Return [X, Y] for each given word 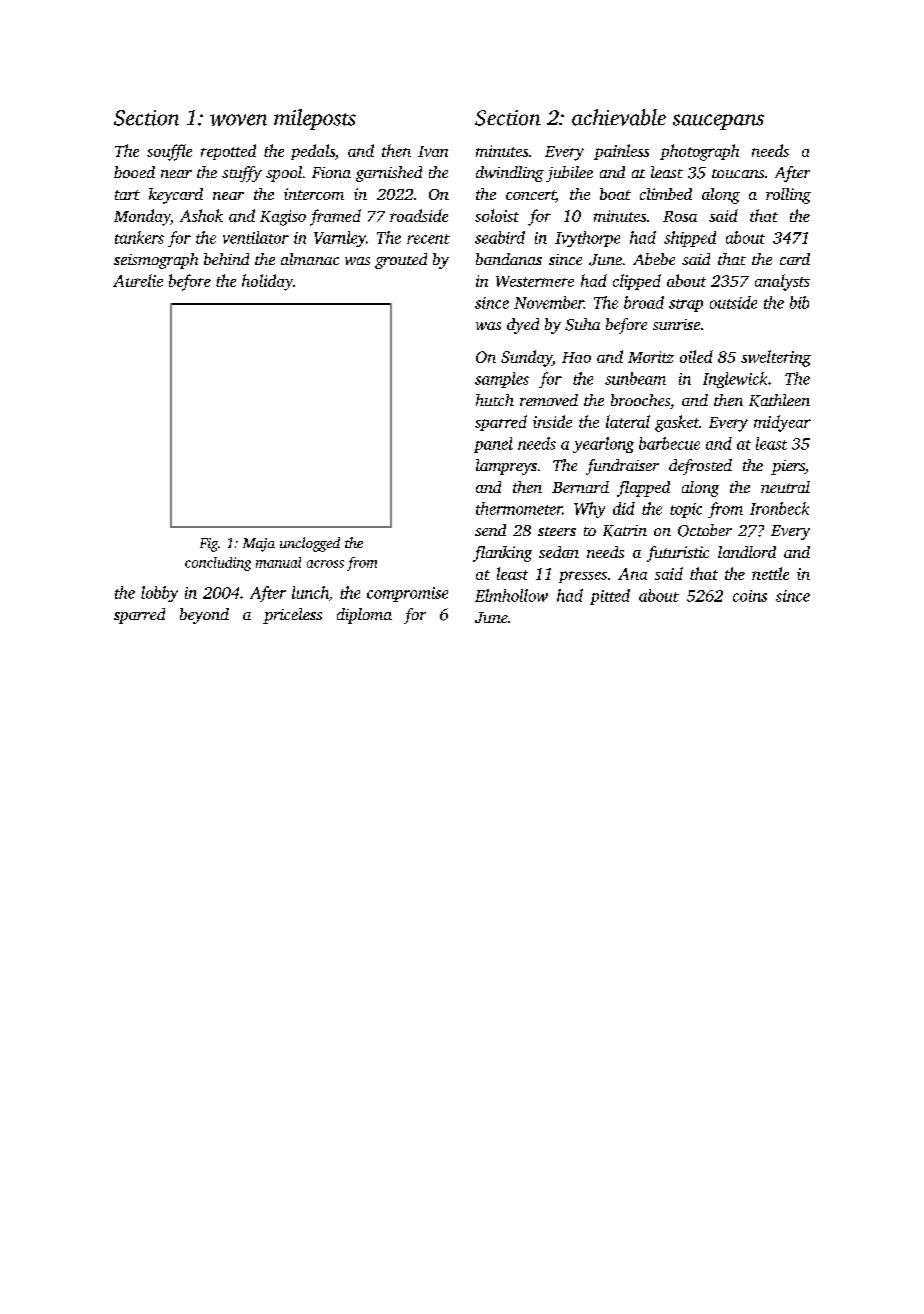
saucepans [718, 122]
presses [583, 577]
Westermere [535, 281]
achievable [619, 117]
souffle [169, 152]
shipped [690, 239]
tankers [139, 237]
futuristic [678, 554]
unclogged [310, 544]
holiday [267, 282]
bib [799, 302]
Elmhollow [511, 595]
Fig [209, 545]
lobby [159, 594]
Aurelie [138, 280]
